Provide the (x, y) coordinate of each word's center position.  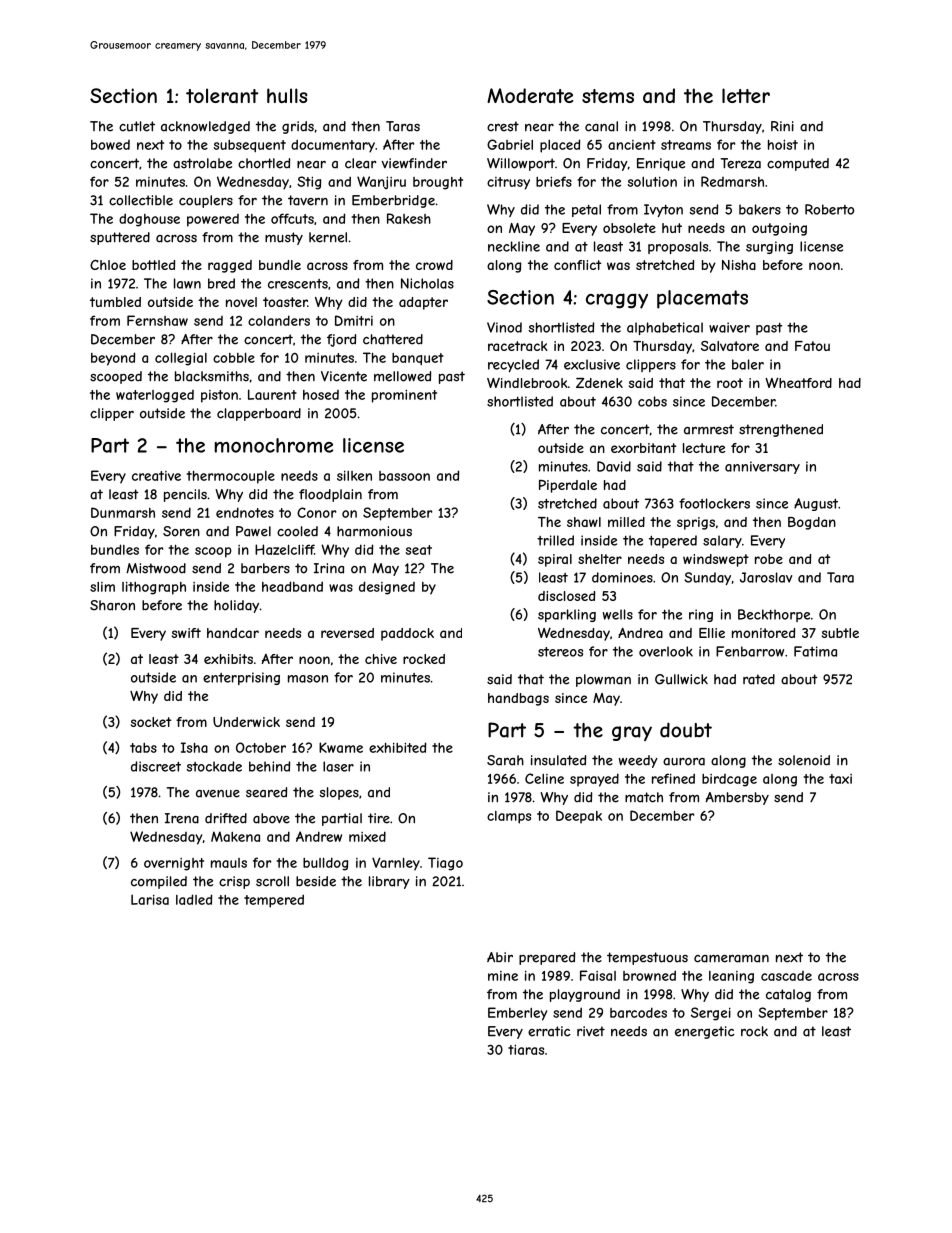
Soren (181, 531)
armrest (709, 429)
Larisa (150, 899)
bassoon (404, 476)
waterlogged (155, 396)
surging (769, 247)
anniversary (762, 467)
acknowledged (205, 127)
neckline (514, 246)
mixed (367, 836)
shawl (584, 522)
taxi (840, 779)
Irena (182, 818)
